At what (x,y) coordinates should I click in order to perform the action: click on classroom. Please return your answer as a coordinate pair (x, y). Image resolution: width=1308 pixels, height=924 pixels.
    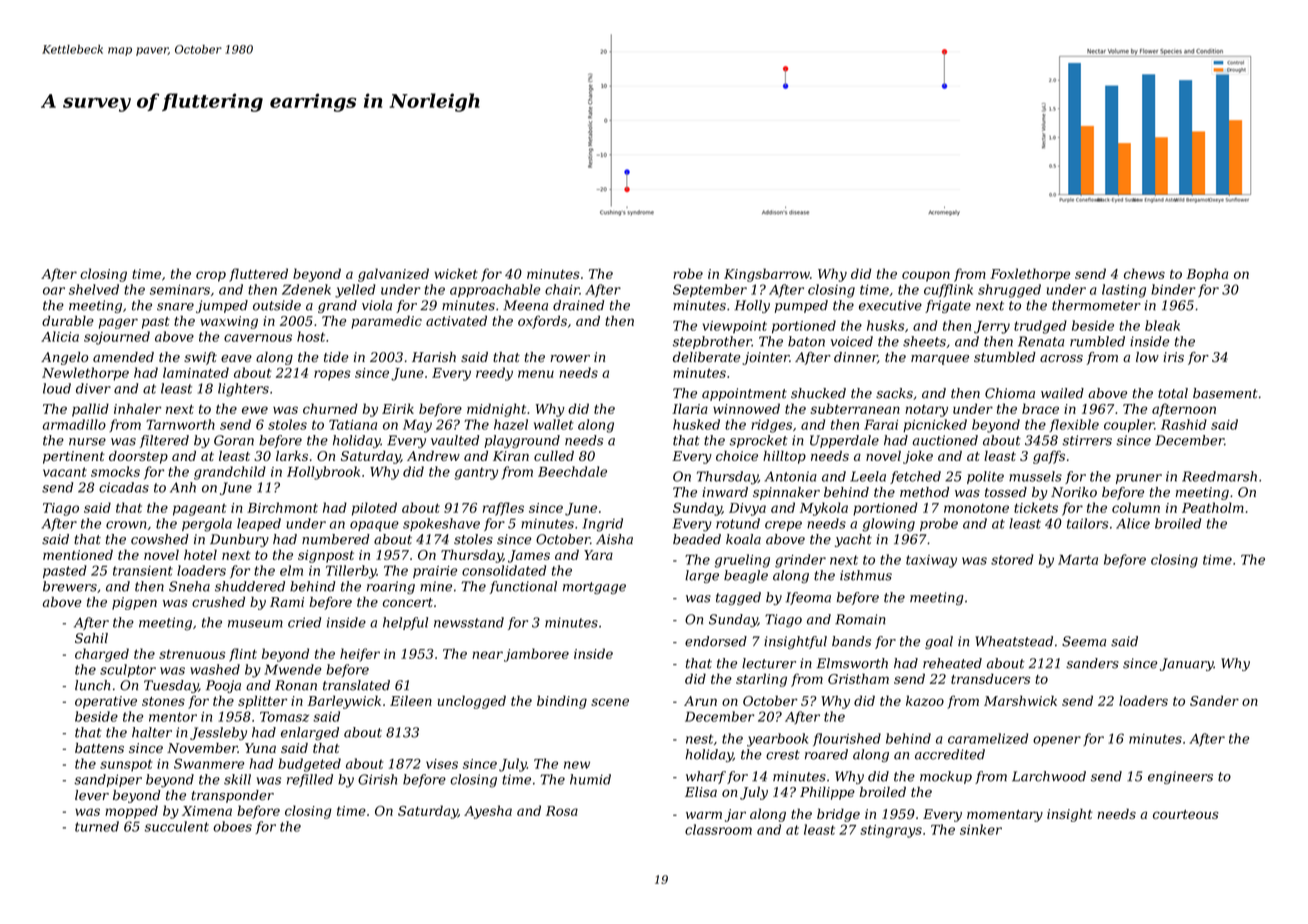
    Looking at the image, I should click on (718, 829).
